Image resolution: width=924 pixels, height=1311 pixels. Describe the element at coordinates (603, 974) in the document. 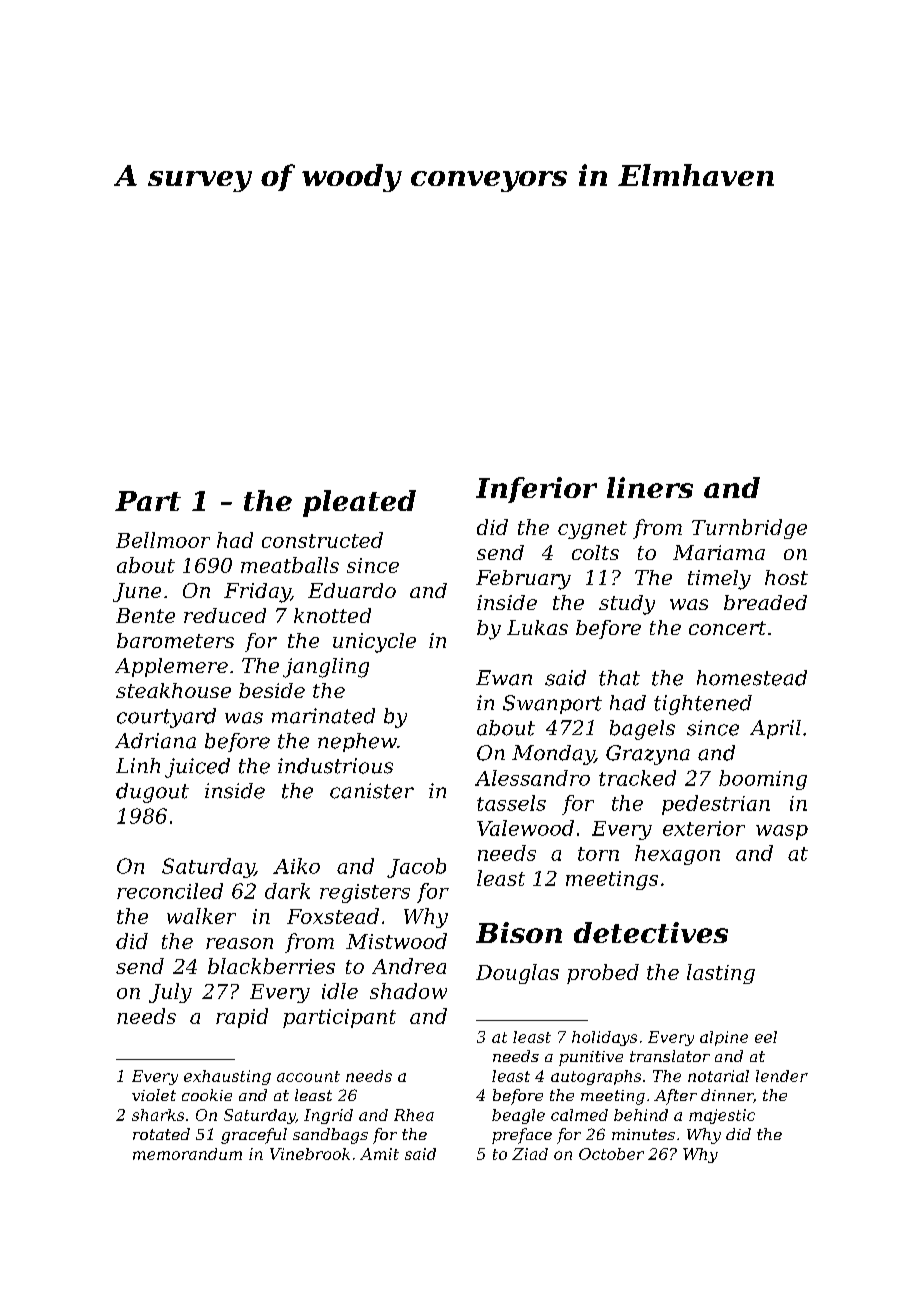

I see `probed` at that location.
